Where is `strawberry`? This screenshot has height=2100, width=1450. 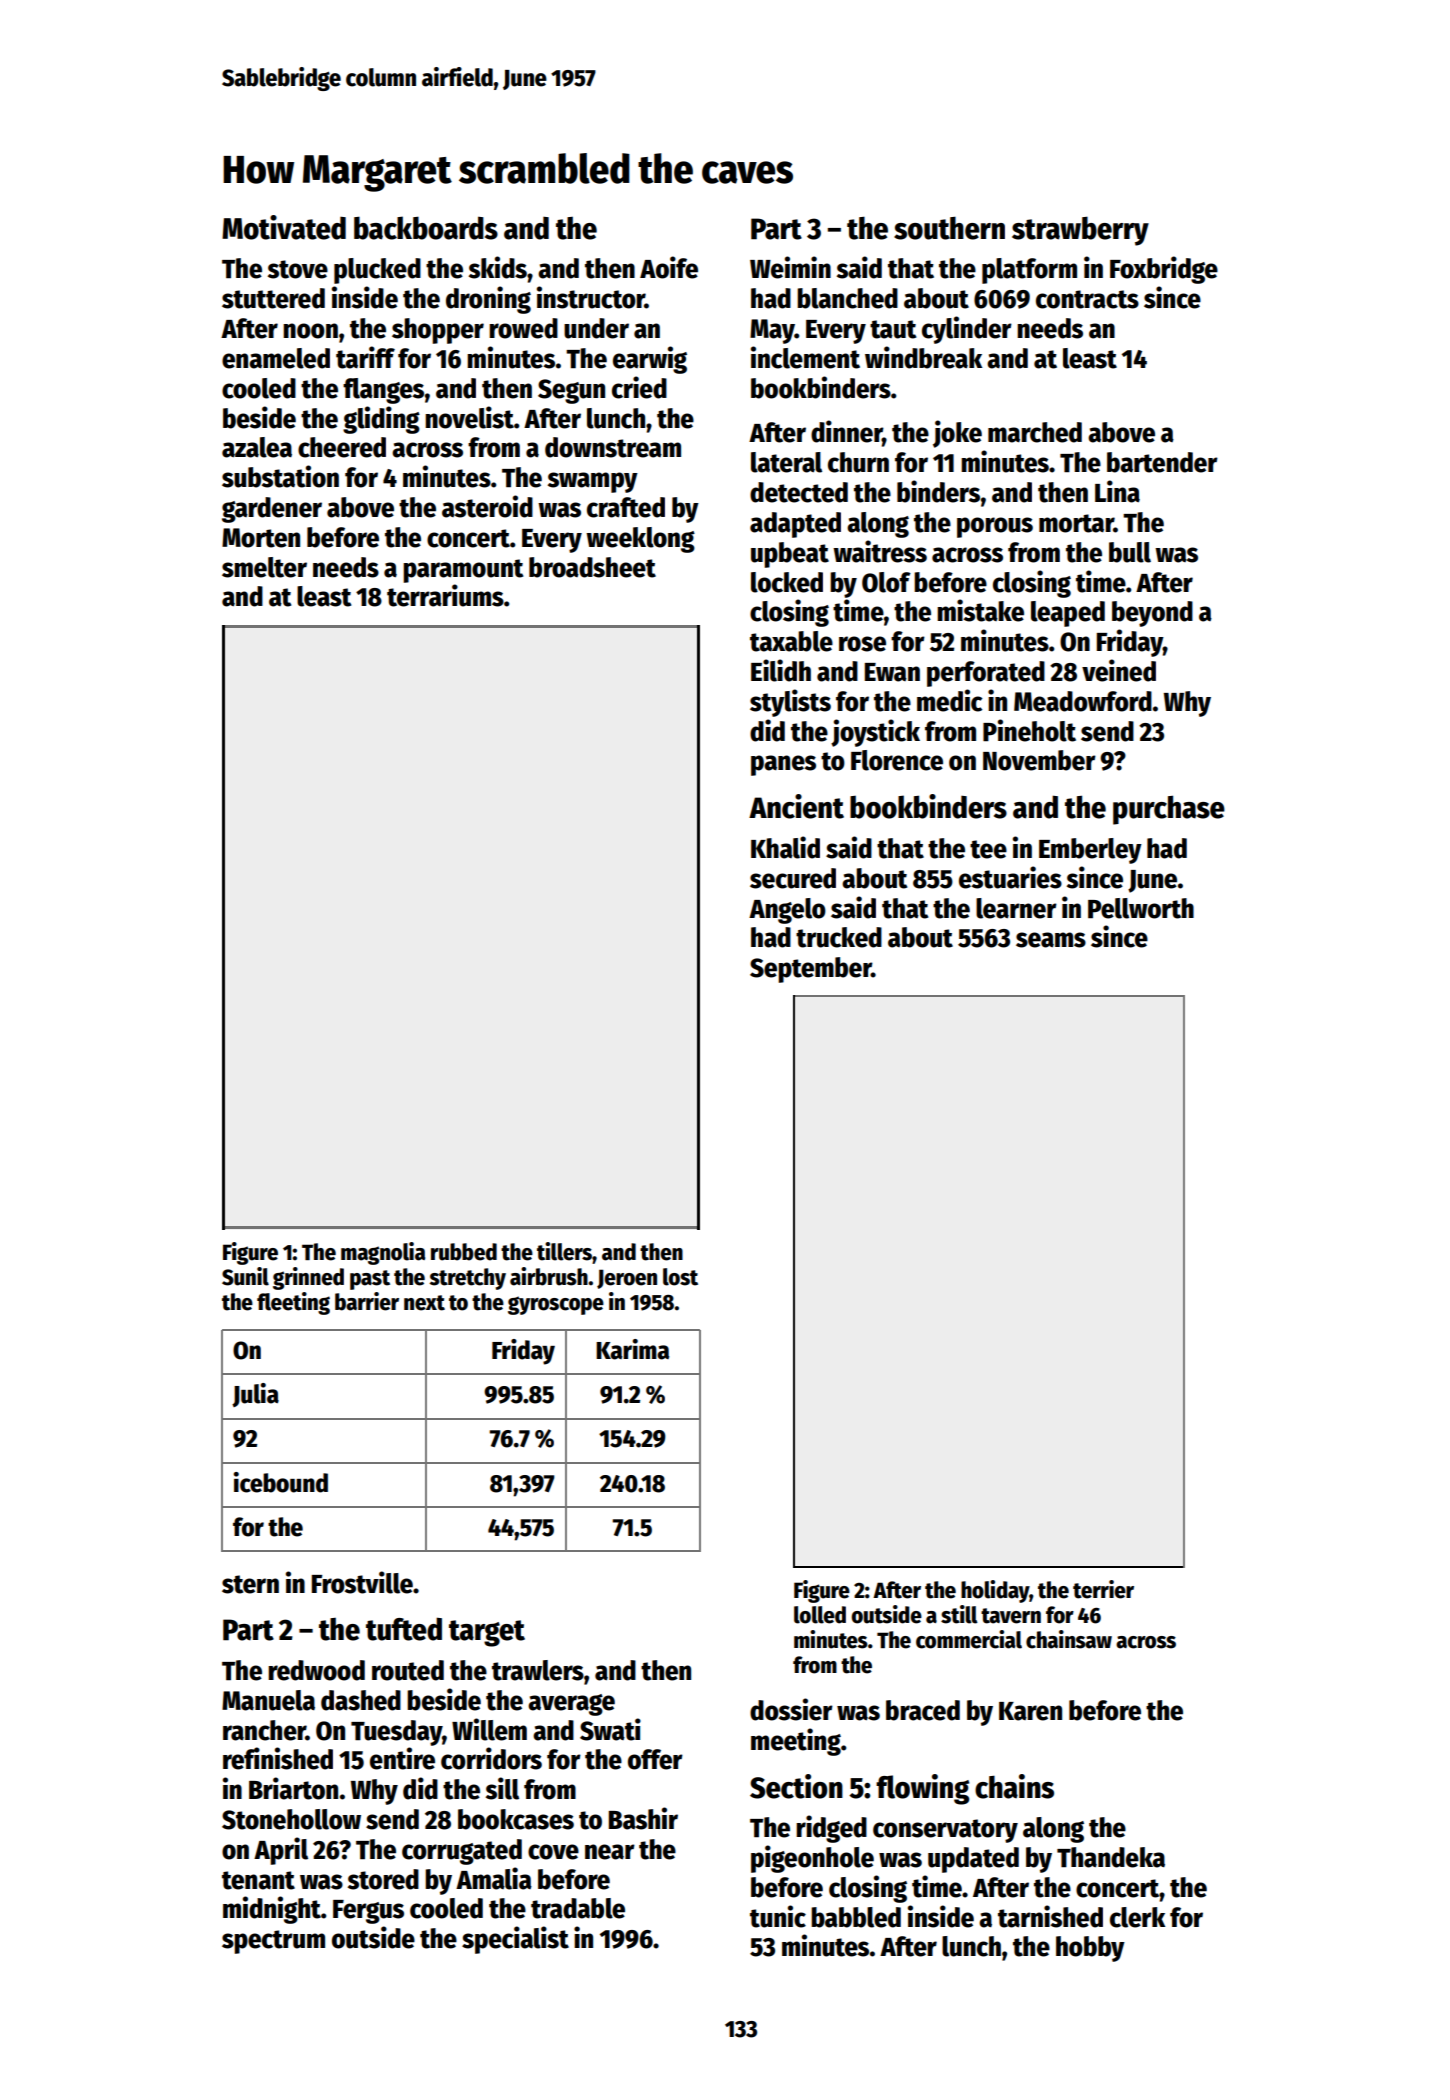 strawberry is located at coordinates (1080, 231).
